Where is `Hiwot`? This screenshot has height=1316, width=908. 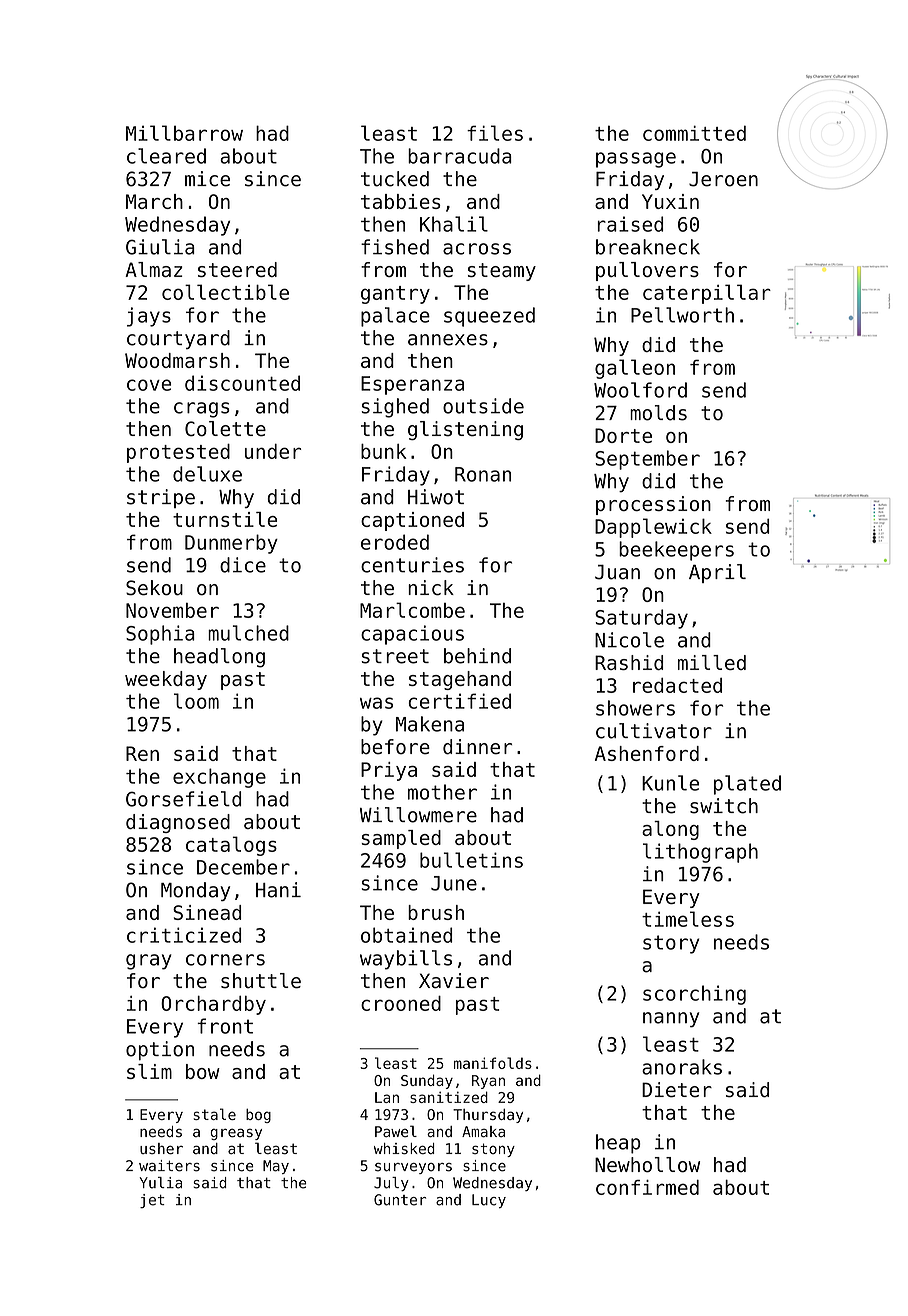 Hiwot is located at coordinates (436, 497).
